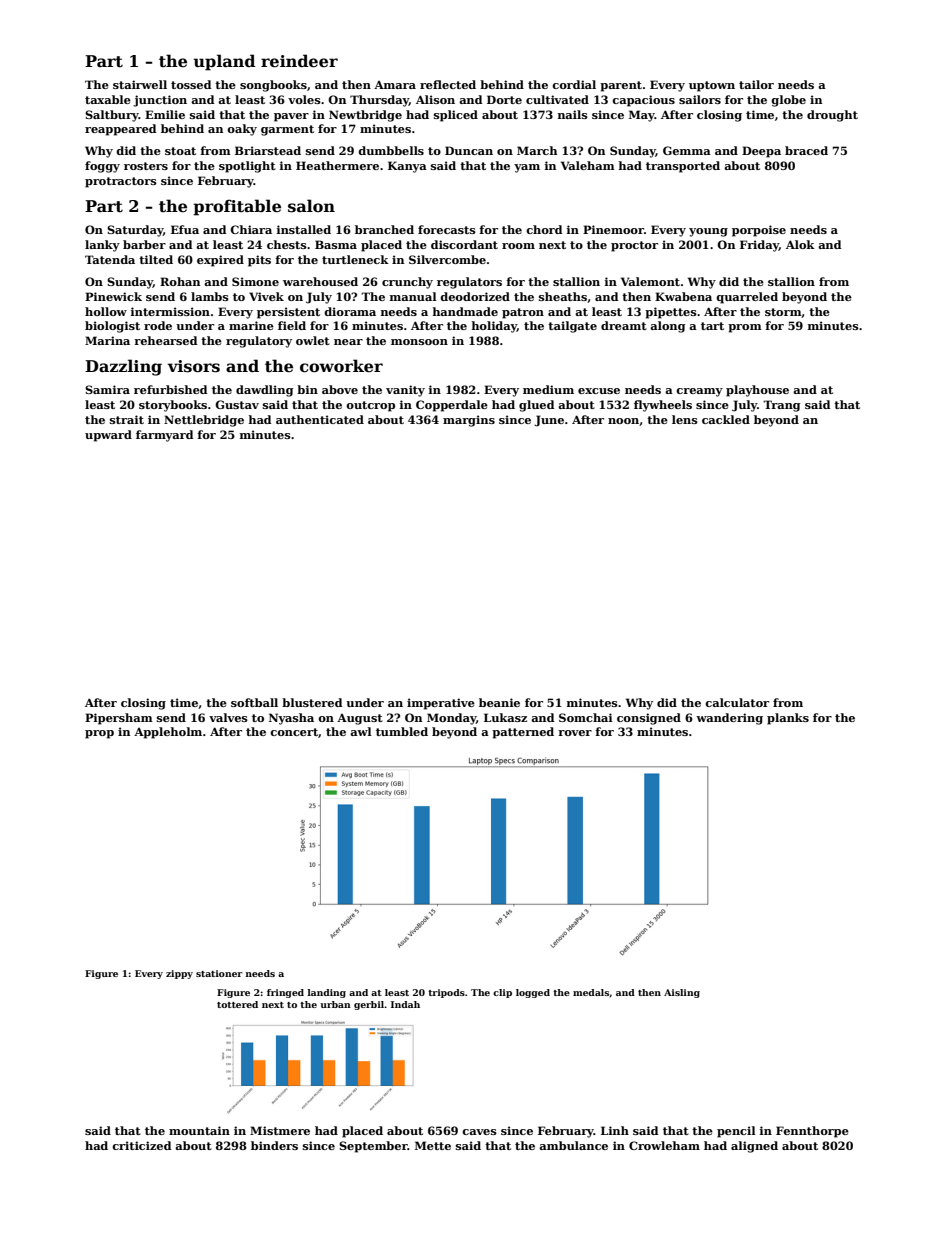  Describe the element at coordinates (469, 421) in the screenshot. I see `margins` at that location.
